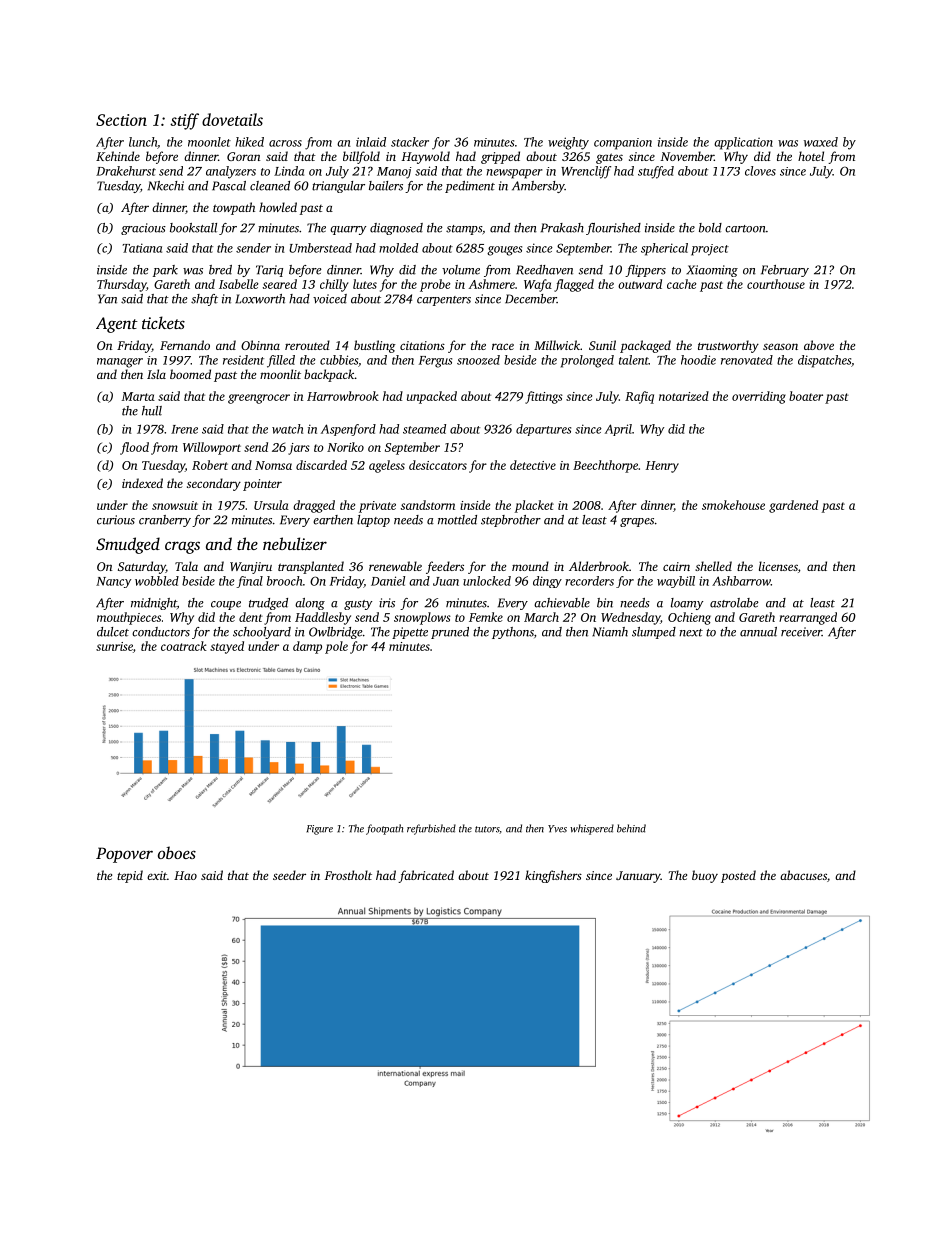 Image resolution: width=952 pixels, height=1233 pixels. Describe the element at coordinates (432, 397) in the screenshot. I see `unpacked` at that location.
